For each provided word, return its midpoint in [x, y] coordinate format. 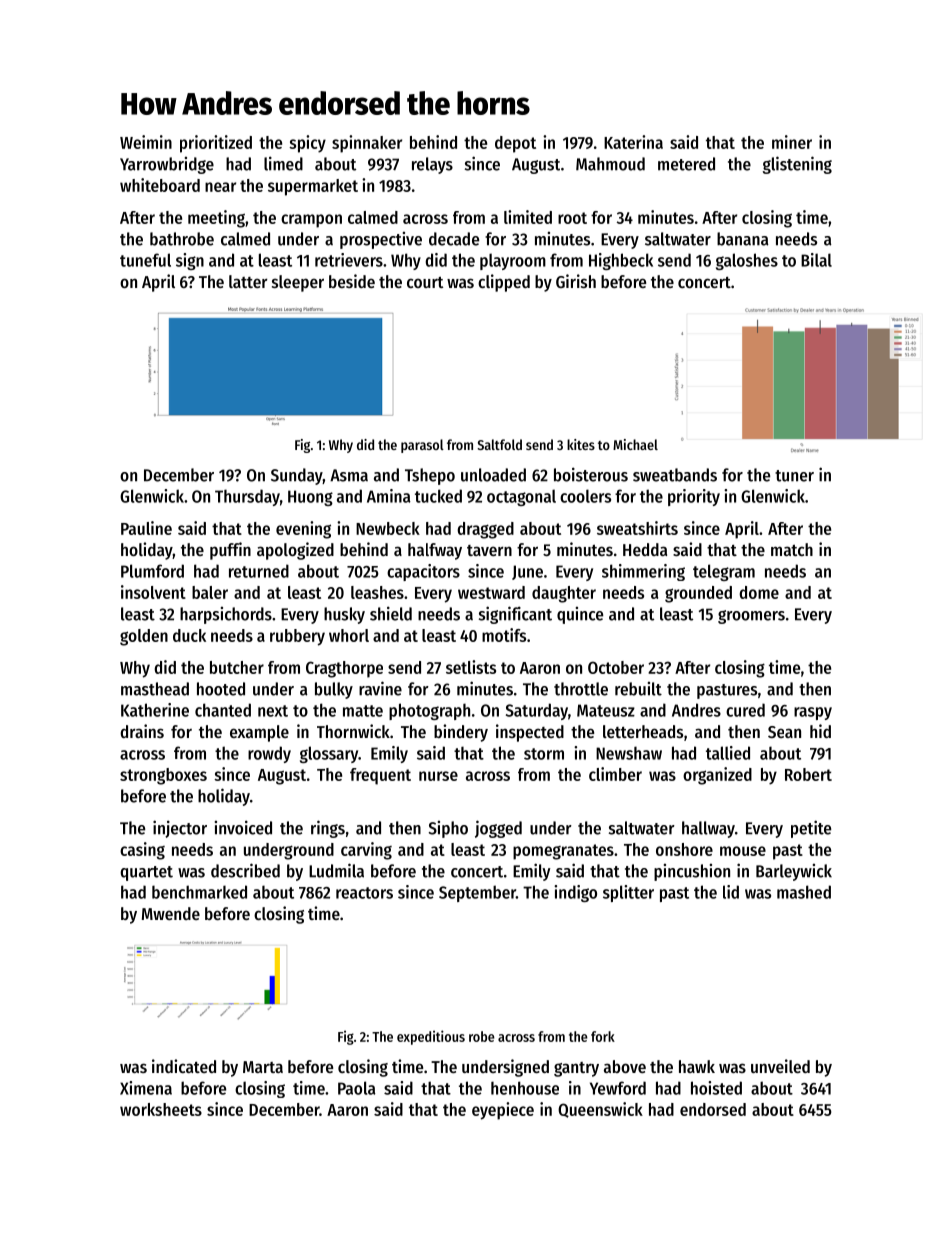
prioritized [216, 144]
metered [686, 164]
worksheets [161, 1109]
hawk [697, 1066]
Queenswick [600, 1110]
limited [528, 217]
